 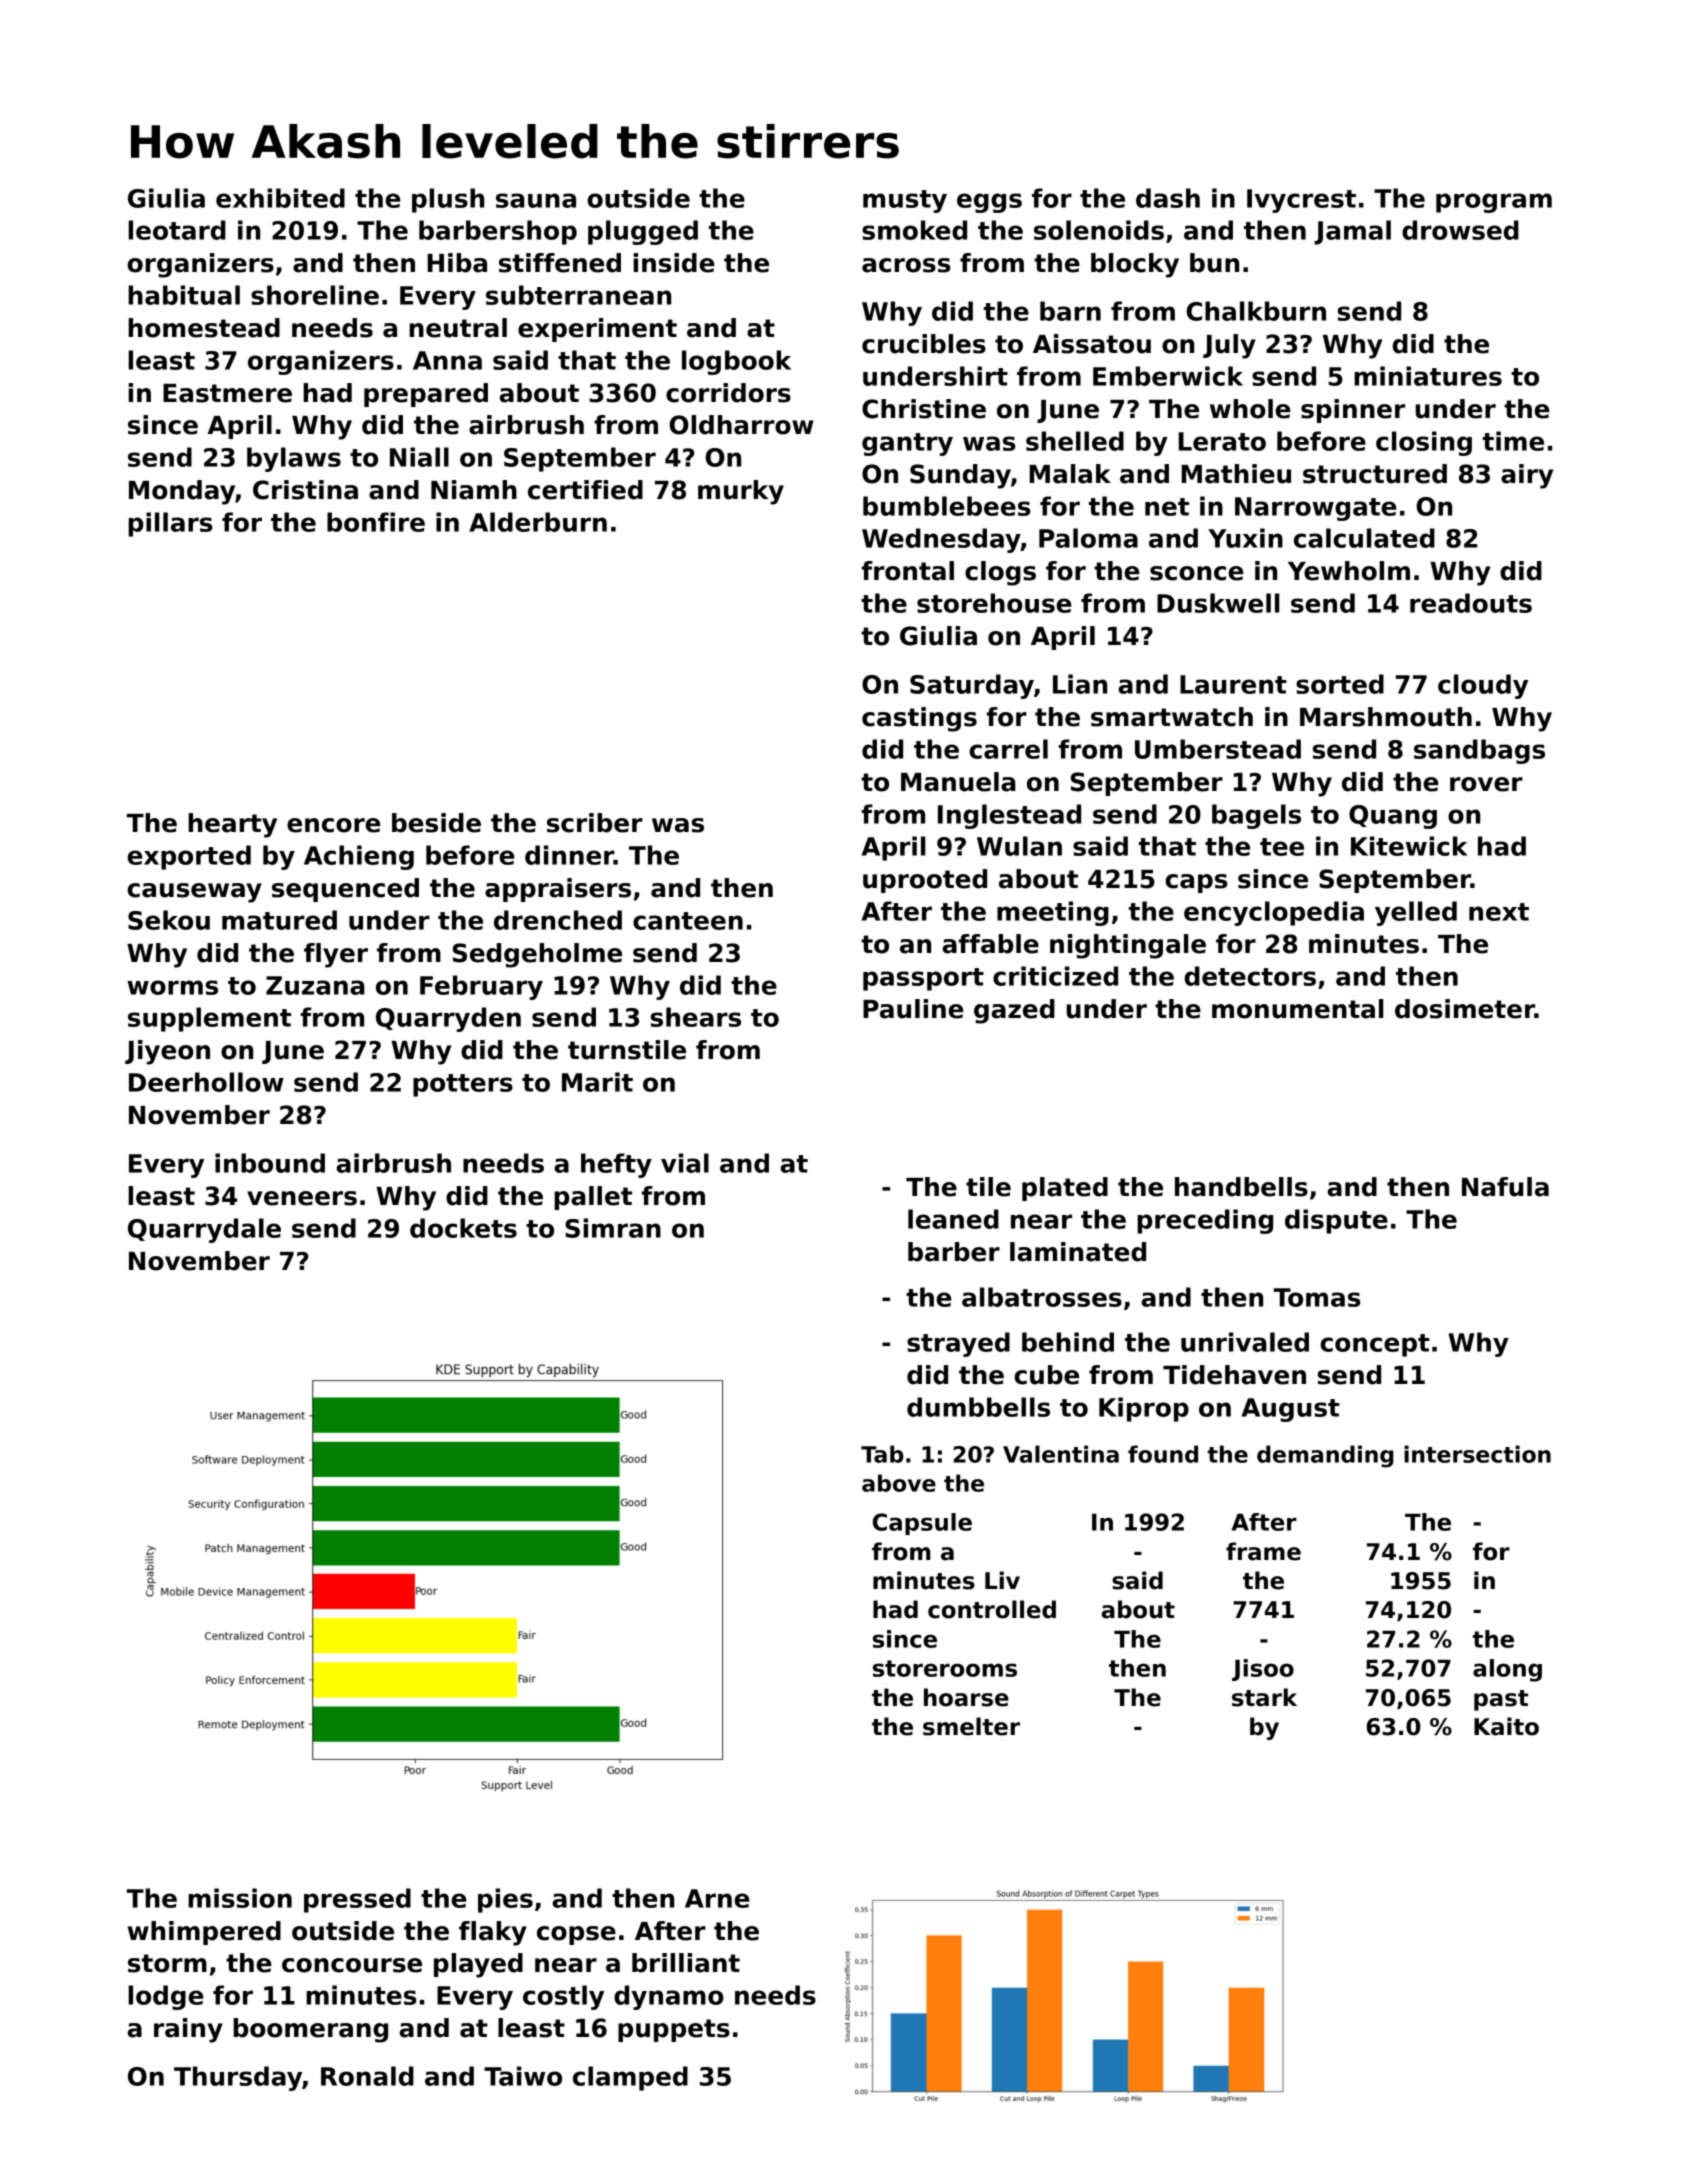 I want to click on above, so click(x=899, y=1483).
